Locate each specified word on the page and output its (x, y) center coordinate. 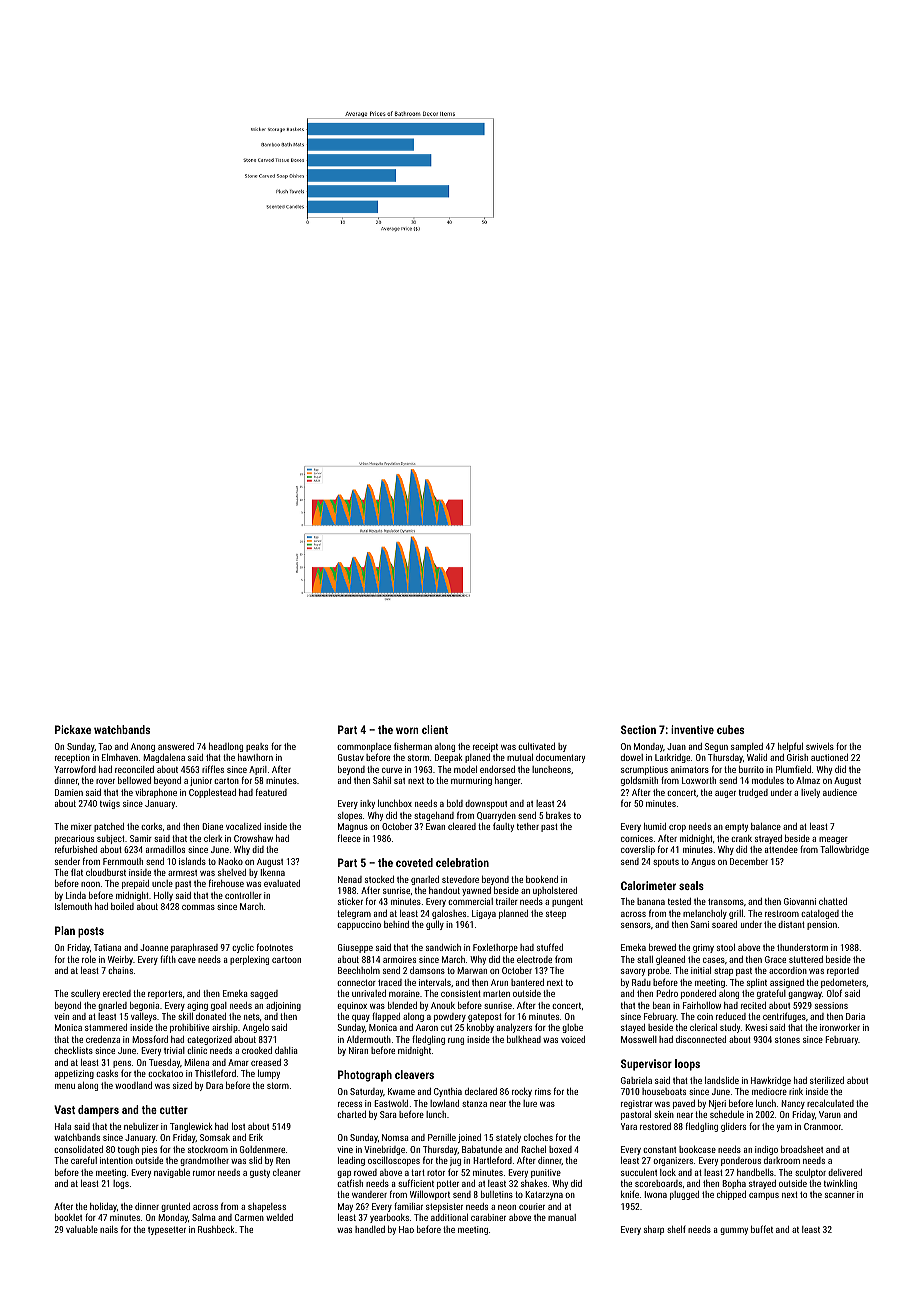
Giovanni (800, 901)
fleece (349, 838)
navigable (172, 1173)
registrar (637, 1104)
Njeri (717, 1104)
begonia (144, 1006)
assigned (787, 983)
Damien (69, 792)
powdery (450, 1017)
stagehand (434, 816)
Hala (63, 1126)
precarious (74, 839)
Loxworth (699, 780)
